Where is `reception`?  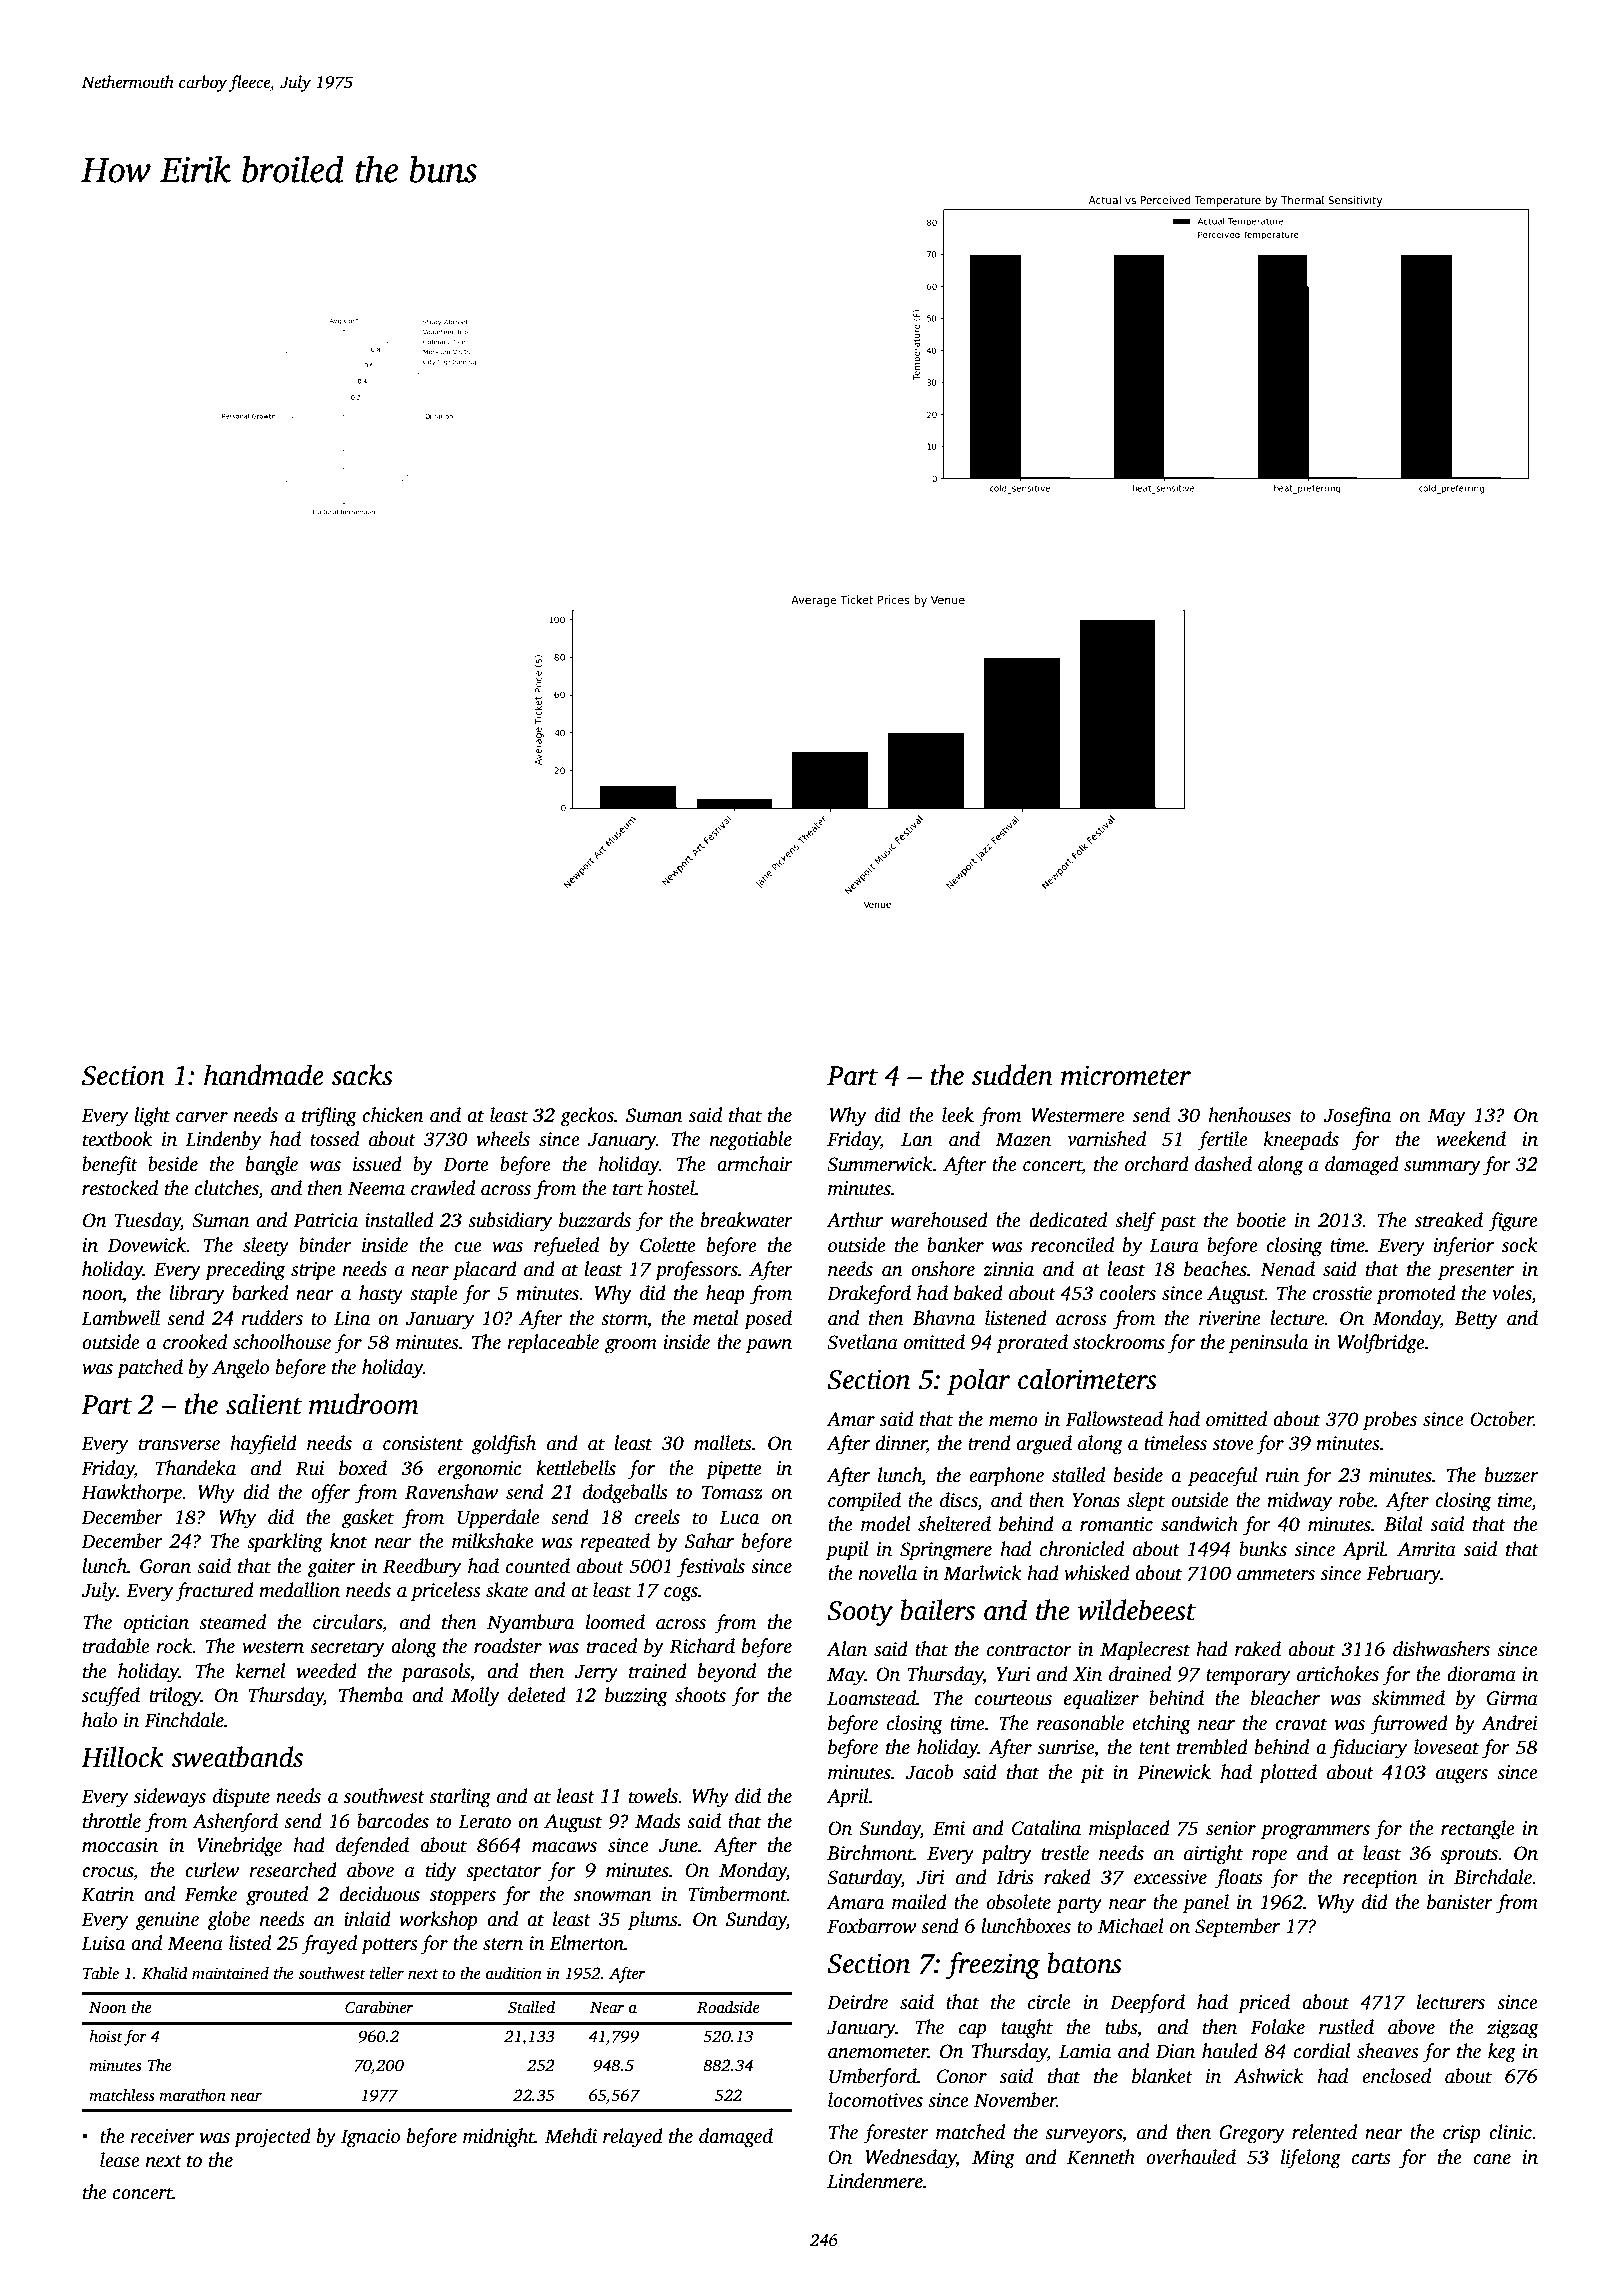
reception is located at coordinates (1380, 1879).
